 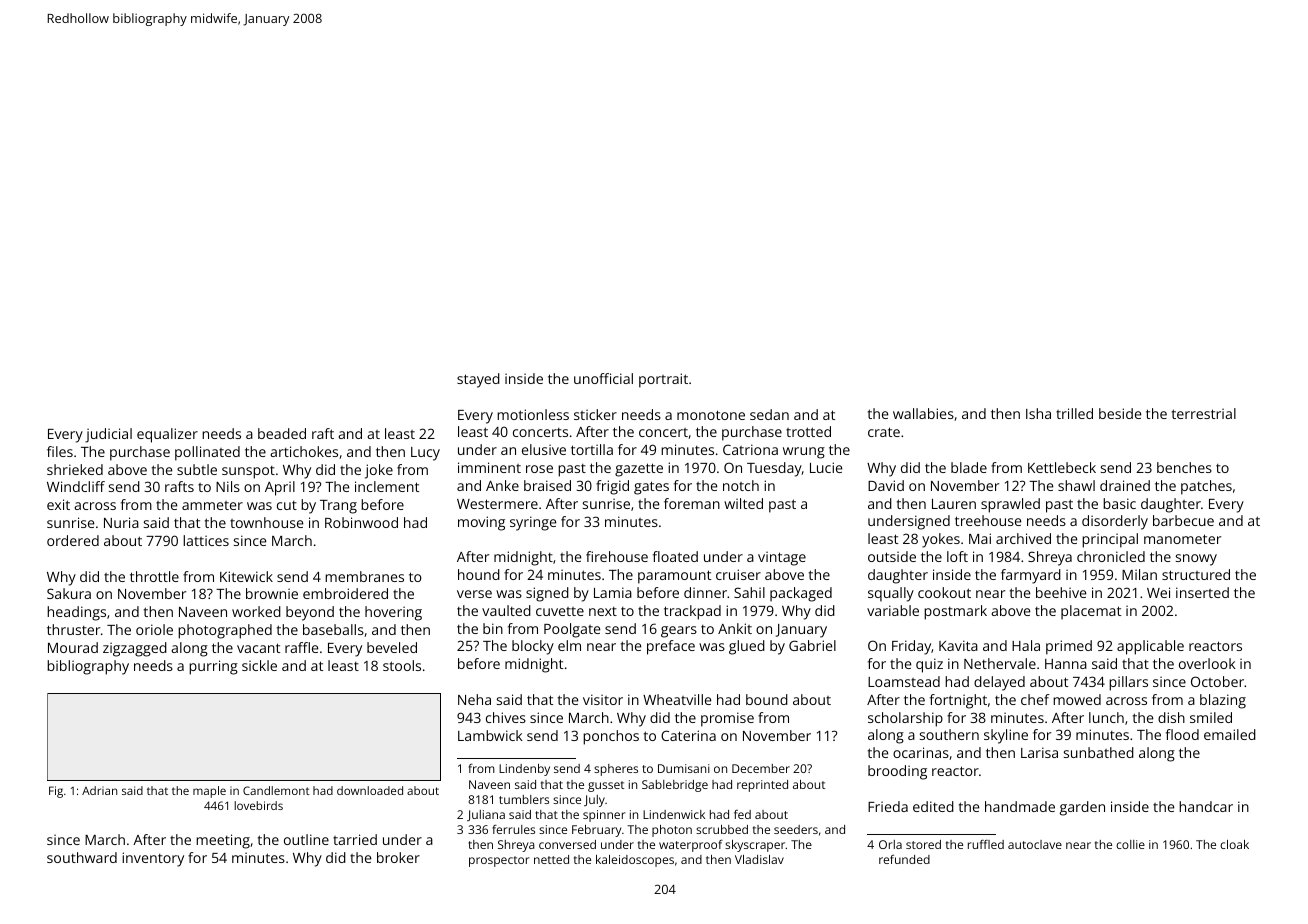 What do you see at coordinates (1204, 413) in the image?
I see `terrestrial` at bounding box center [1204, 413].
